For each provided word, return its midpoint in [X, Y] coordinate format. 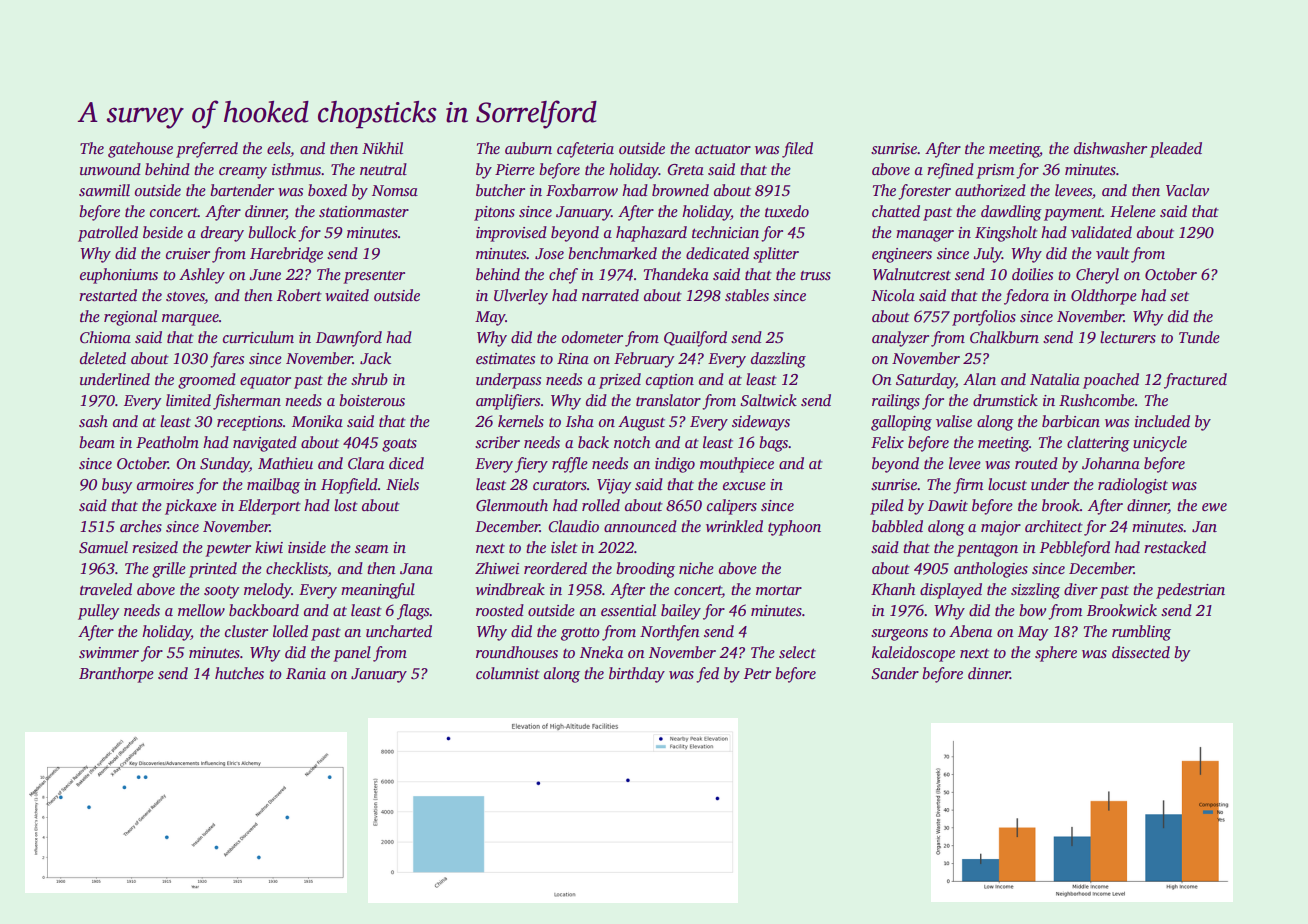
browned [680, 190]
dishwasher [1110, 148]
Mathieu [285, 463]
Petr [757, 673]
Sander [895, 673]
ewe [1214, 507]
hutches [239, 673]
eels [278, 148]
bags [774, 444]
